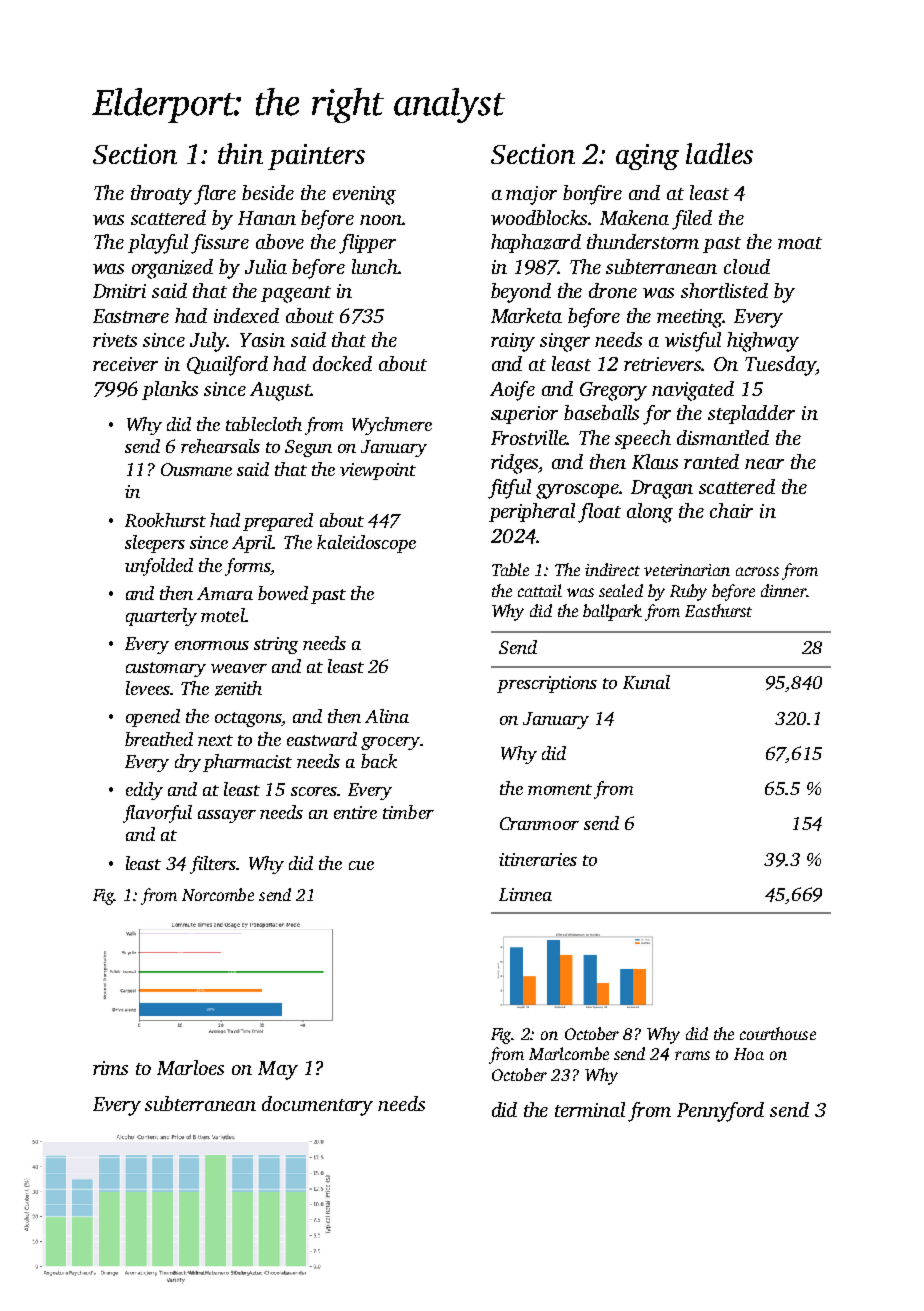 This image has height=1311, width=924. Describe the element at coordinates (720, 1112) in the image. I see `Pennyford` at that location.
